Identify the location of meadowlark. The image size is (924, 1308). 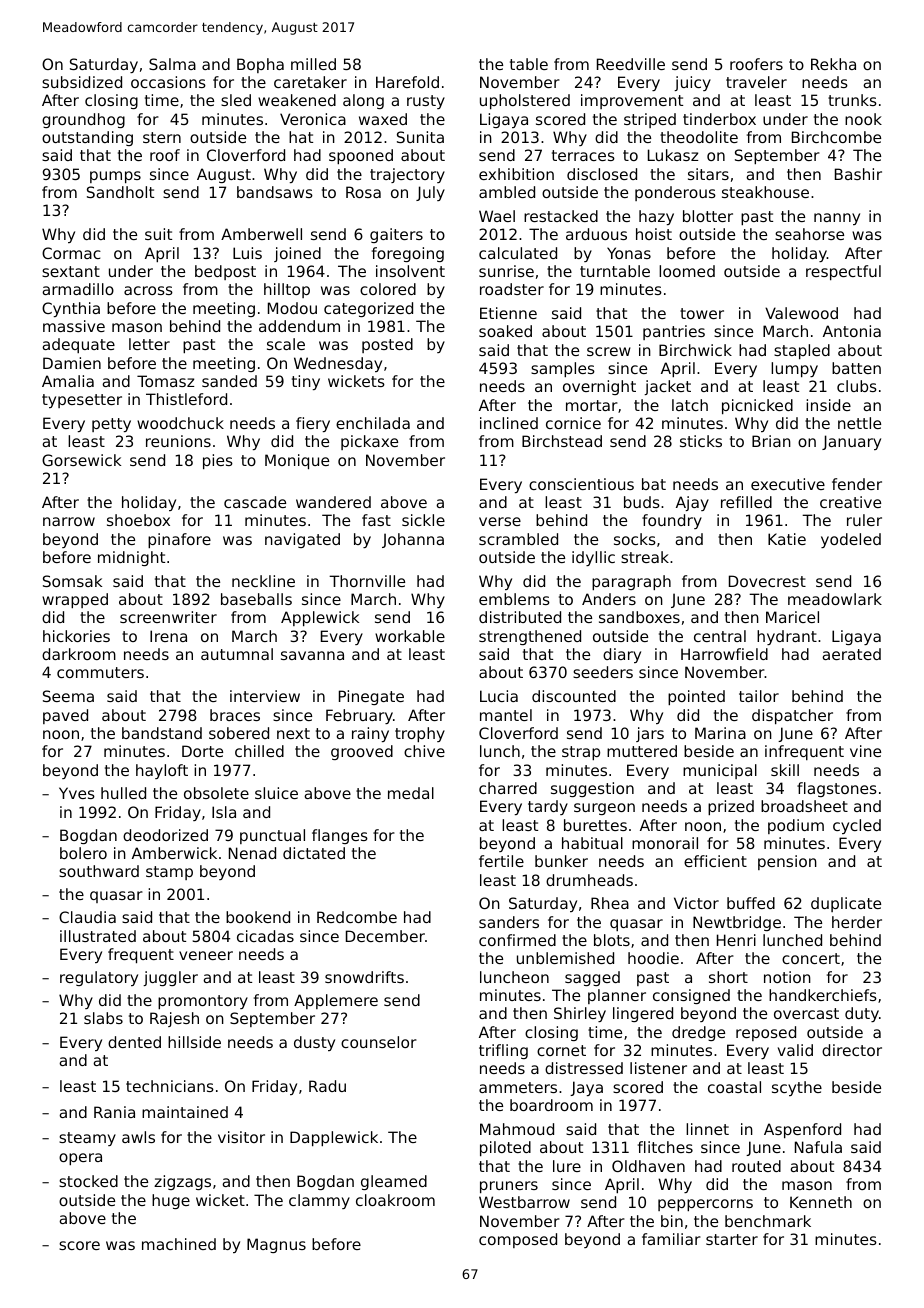
(835, 599).
